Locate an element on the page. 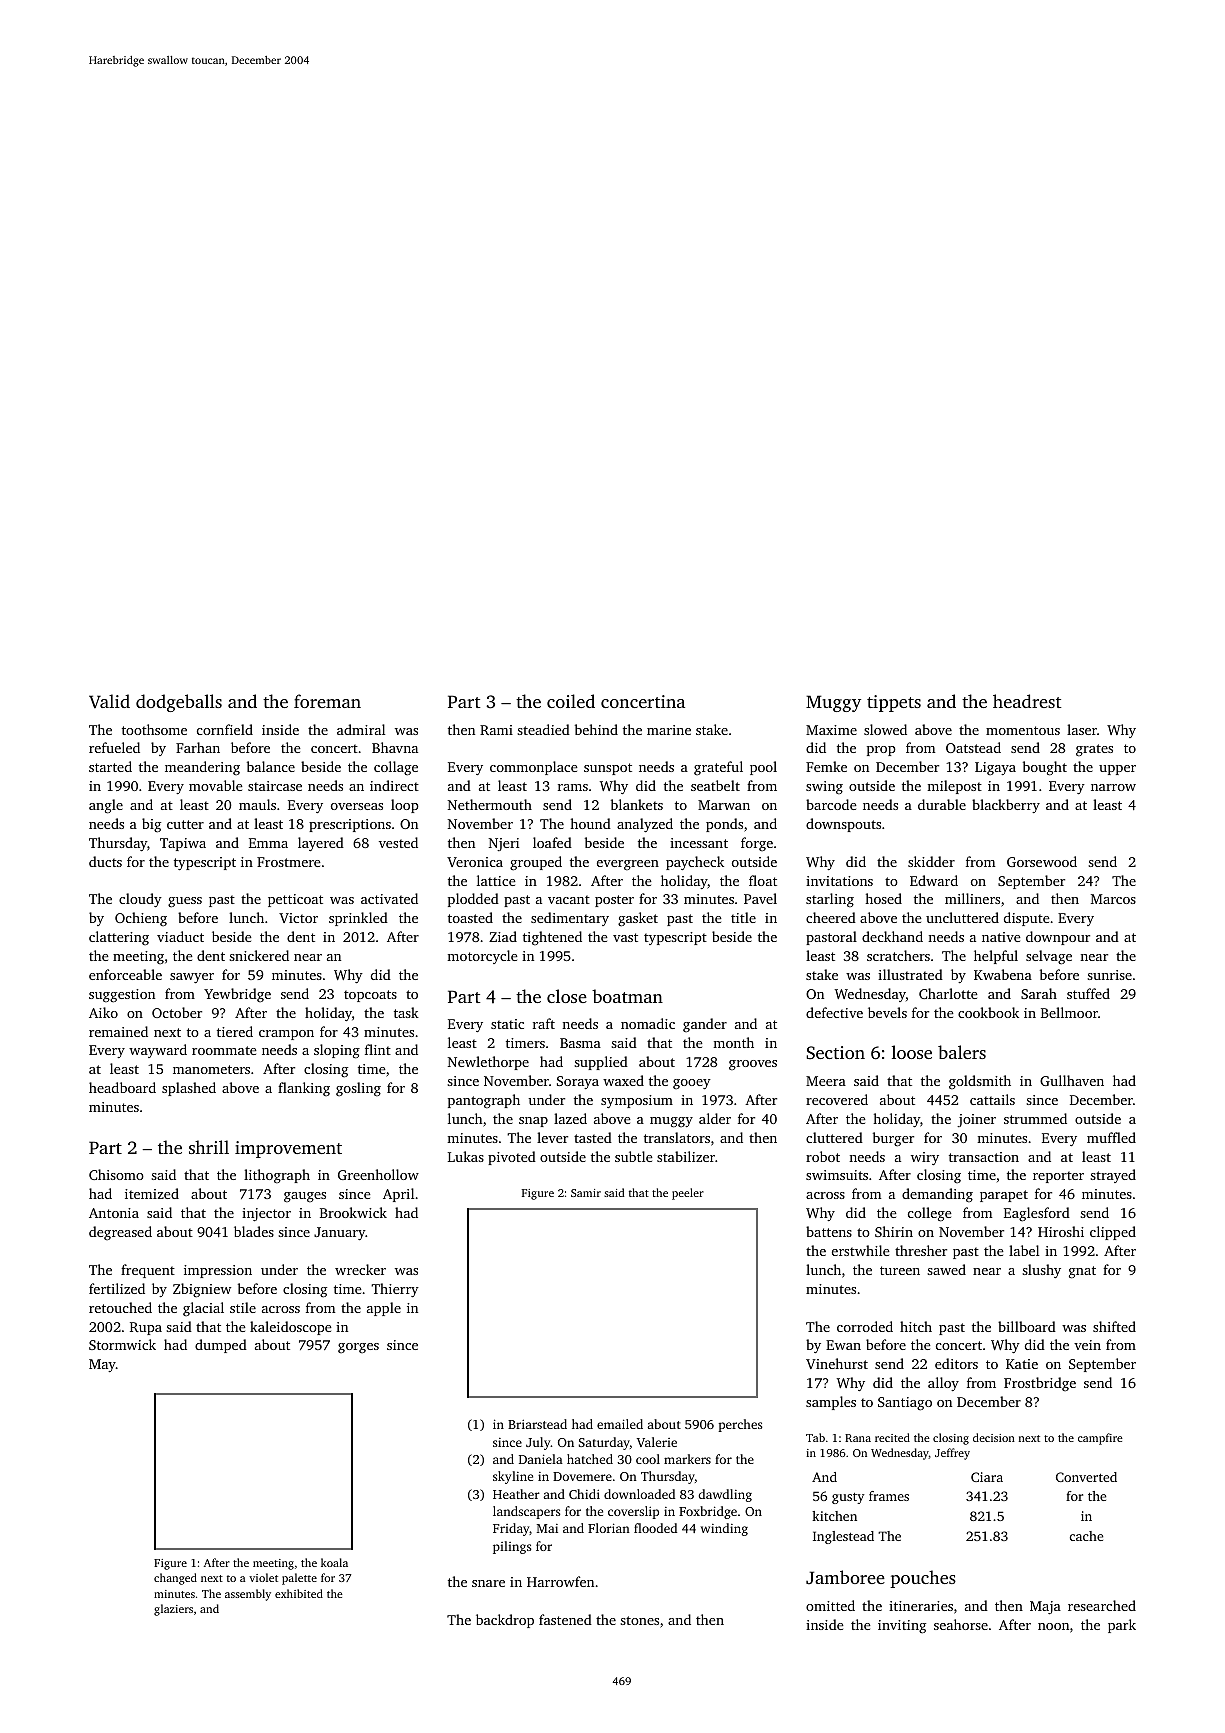 This document has height=1733, width=1225. Hiroshi is located at coordinates (1061, 1231).
